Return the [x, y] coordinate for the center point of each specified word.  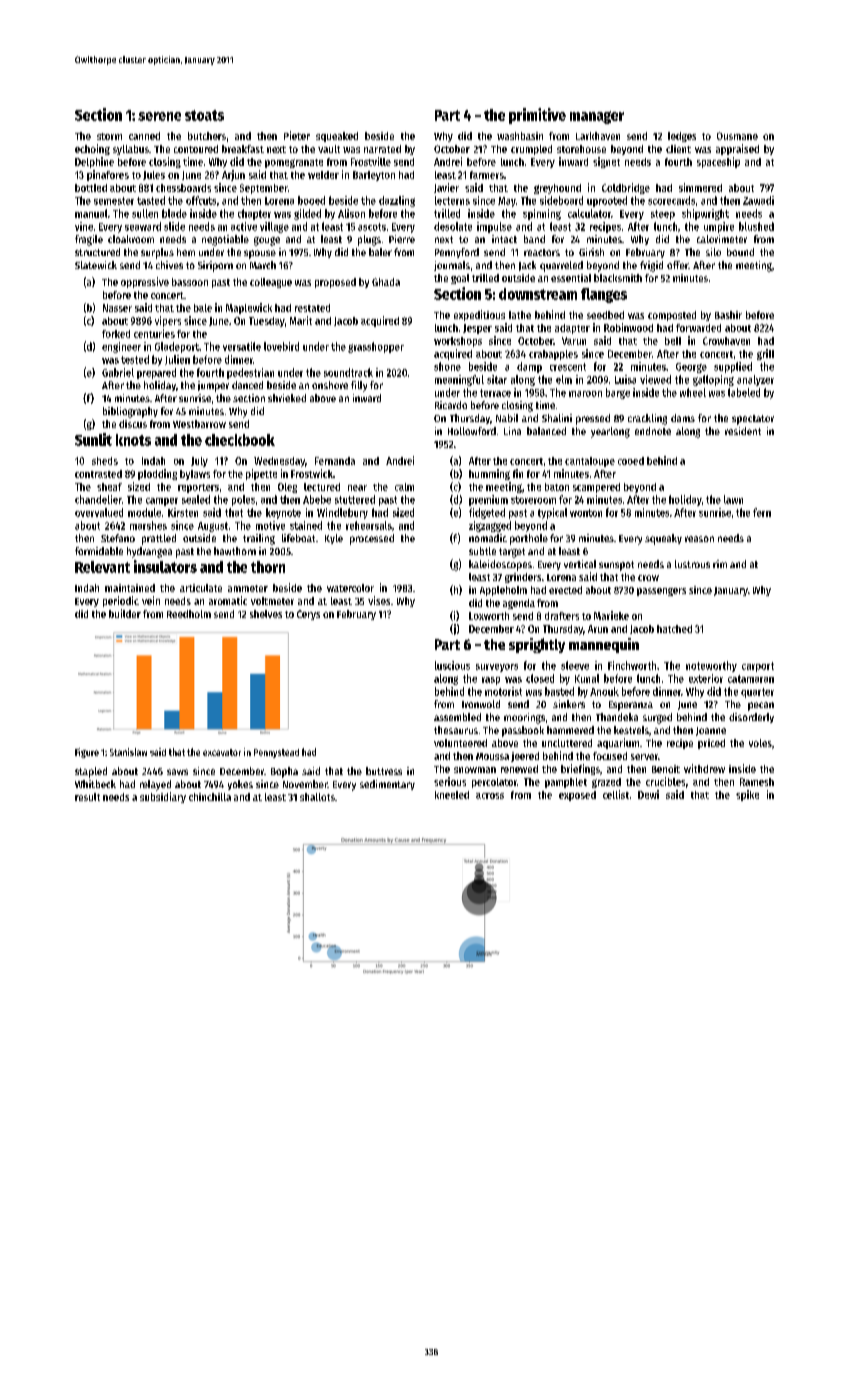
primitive [537, 116]
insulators [165, 566]
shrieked [287, 398]
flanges [604, 295]
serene [159, 116]
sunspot [616, 566]
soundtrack [348, 372]
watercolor [350, 588]
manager [597, 117]
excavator [222, 752]
